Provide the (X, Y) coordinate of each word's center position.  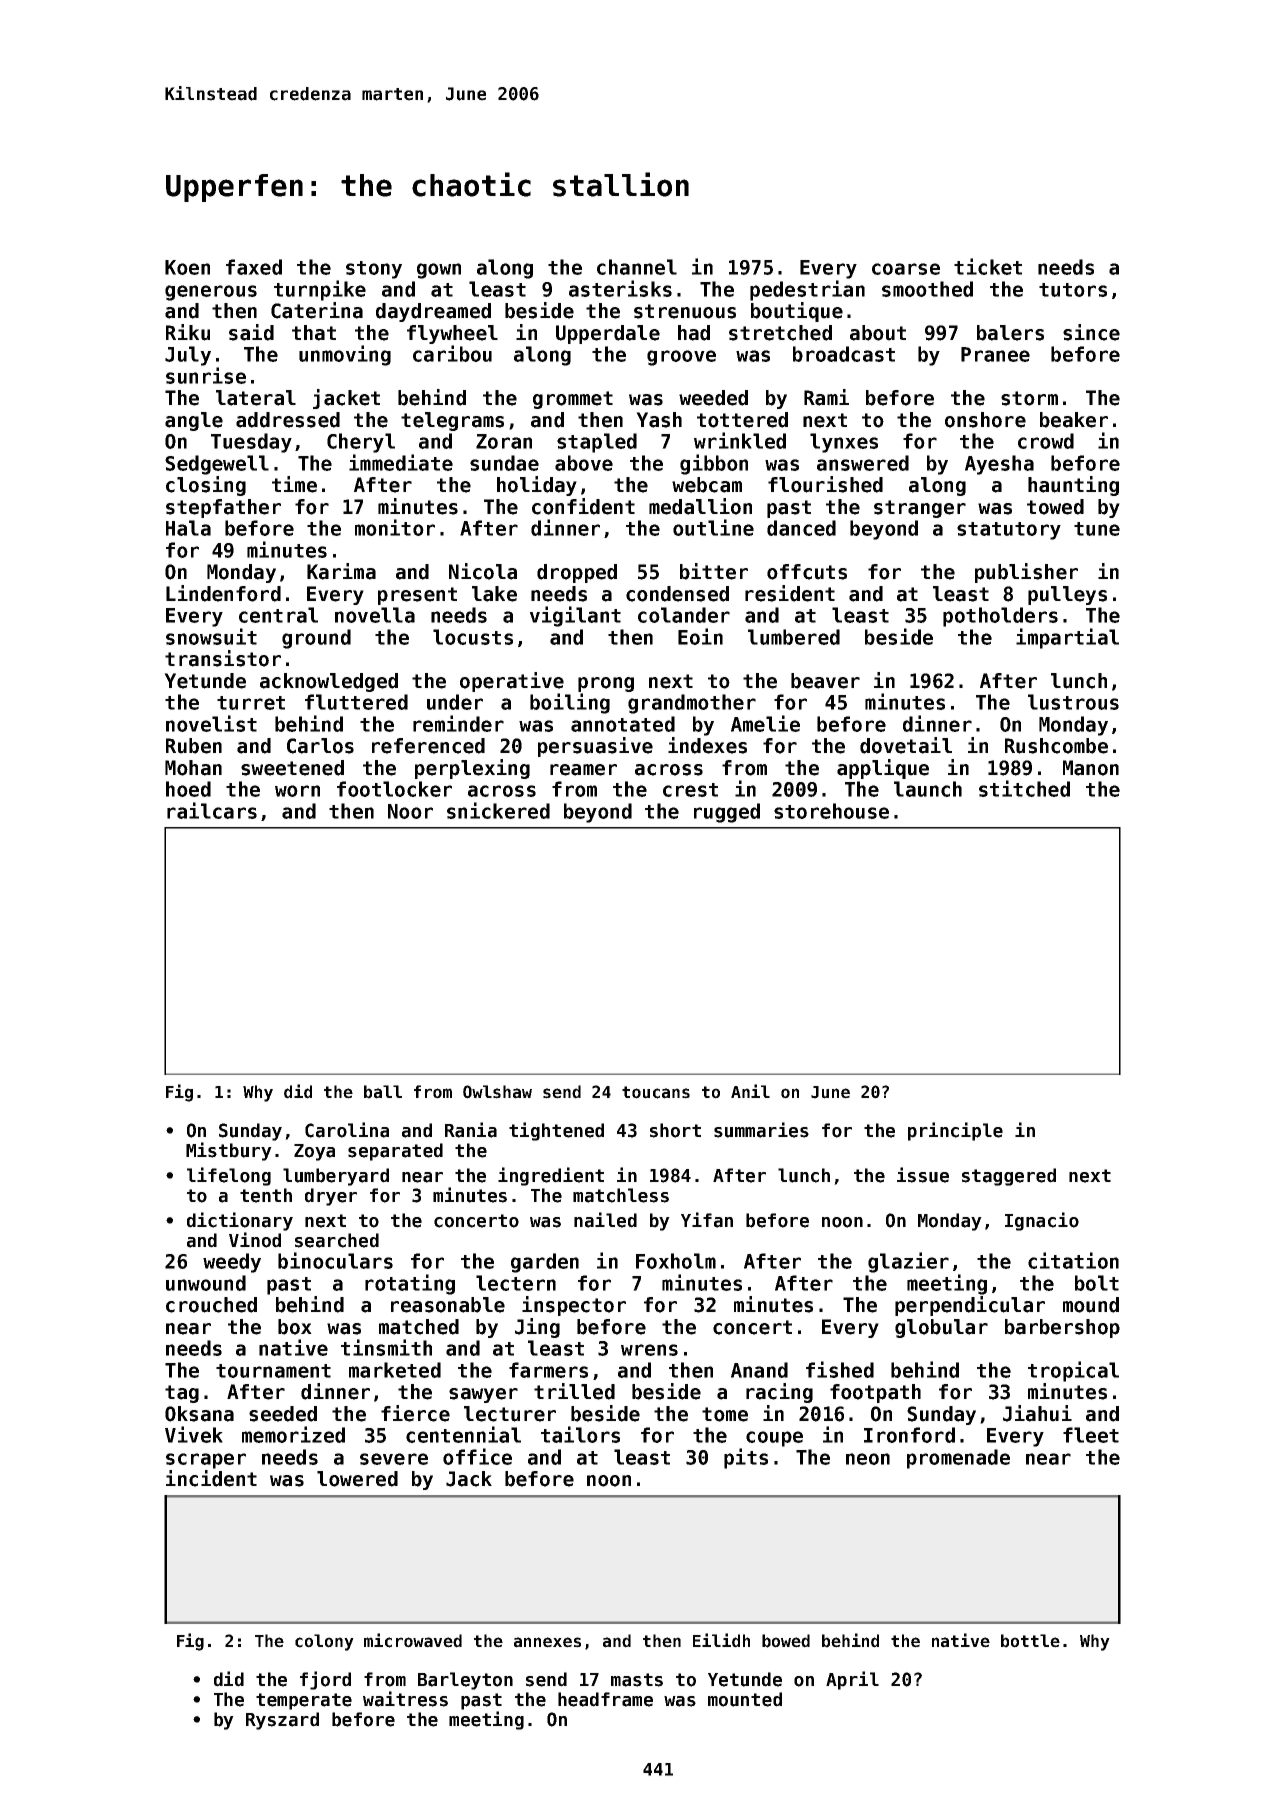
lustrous (1073, 702)
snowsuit (211, 636)
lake (494, 594)
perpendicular (970, 1306)
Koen (187, 267)
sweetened (292, 768)
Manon (1091, 768)
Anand (759, 1370)
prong (606, 684)
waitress (405, 1699)
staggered (1009, 1177)
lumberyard (336, 1177)
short (675, 1130)
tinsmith (386, 1347)
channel (637, 267)
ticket (988, 266)
